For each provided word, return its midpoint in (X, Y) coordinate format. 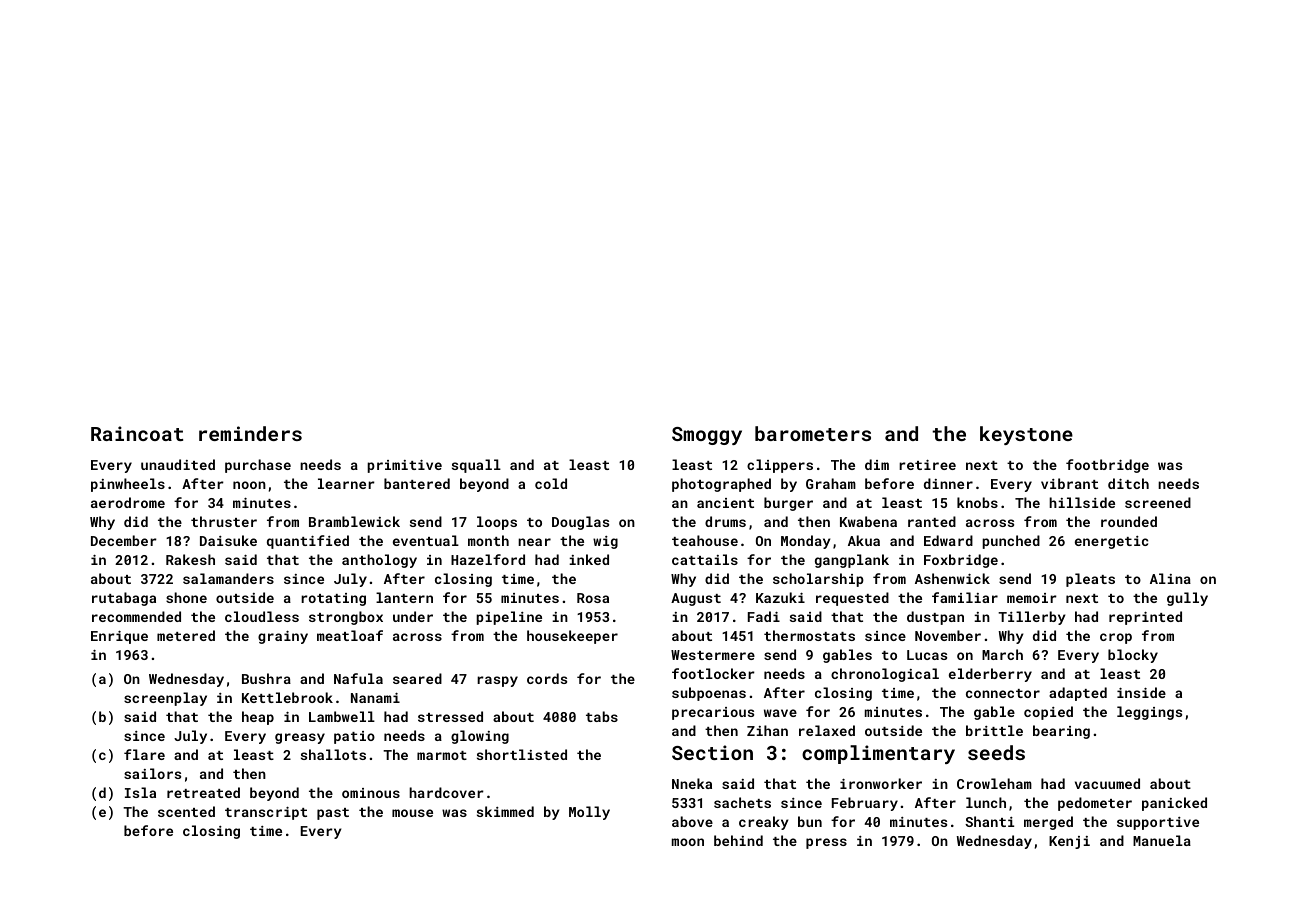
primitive (404, 466)
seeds (996, 752)
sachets (742, 802)
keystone (1026, 435)
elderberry (990, 675)
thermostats (809, 635)
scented (186, 811)
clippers (780, 466)
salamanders (228, 578)
